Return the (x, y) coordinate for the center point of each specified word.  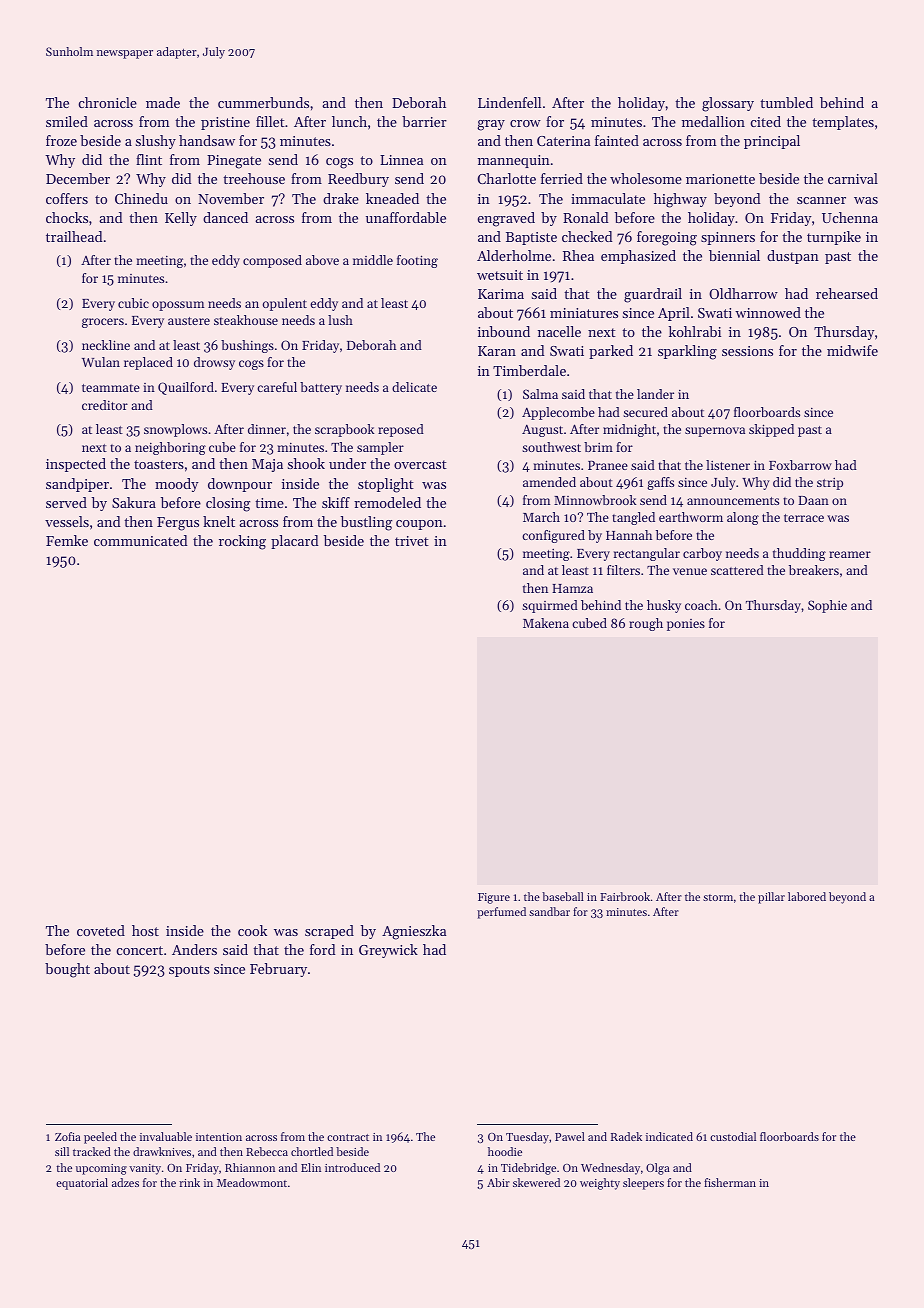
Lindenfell (509, 102)
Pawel (570, 1136)
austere (189, 321)
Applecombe (558, 413)
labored (807, 896)
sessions (747, 351)
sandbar (549, 911)
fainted (617, 140)
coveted (101, 930)
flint (149, 159)
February (278, 970)
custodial (733, 1136)
